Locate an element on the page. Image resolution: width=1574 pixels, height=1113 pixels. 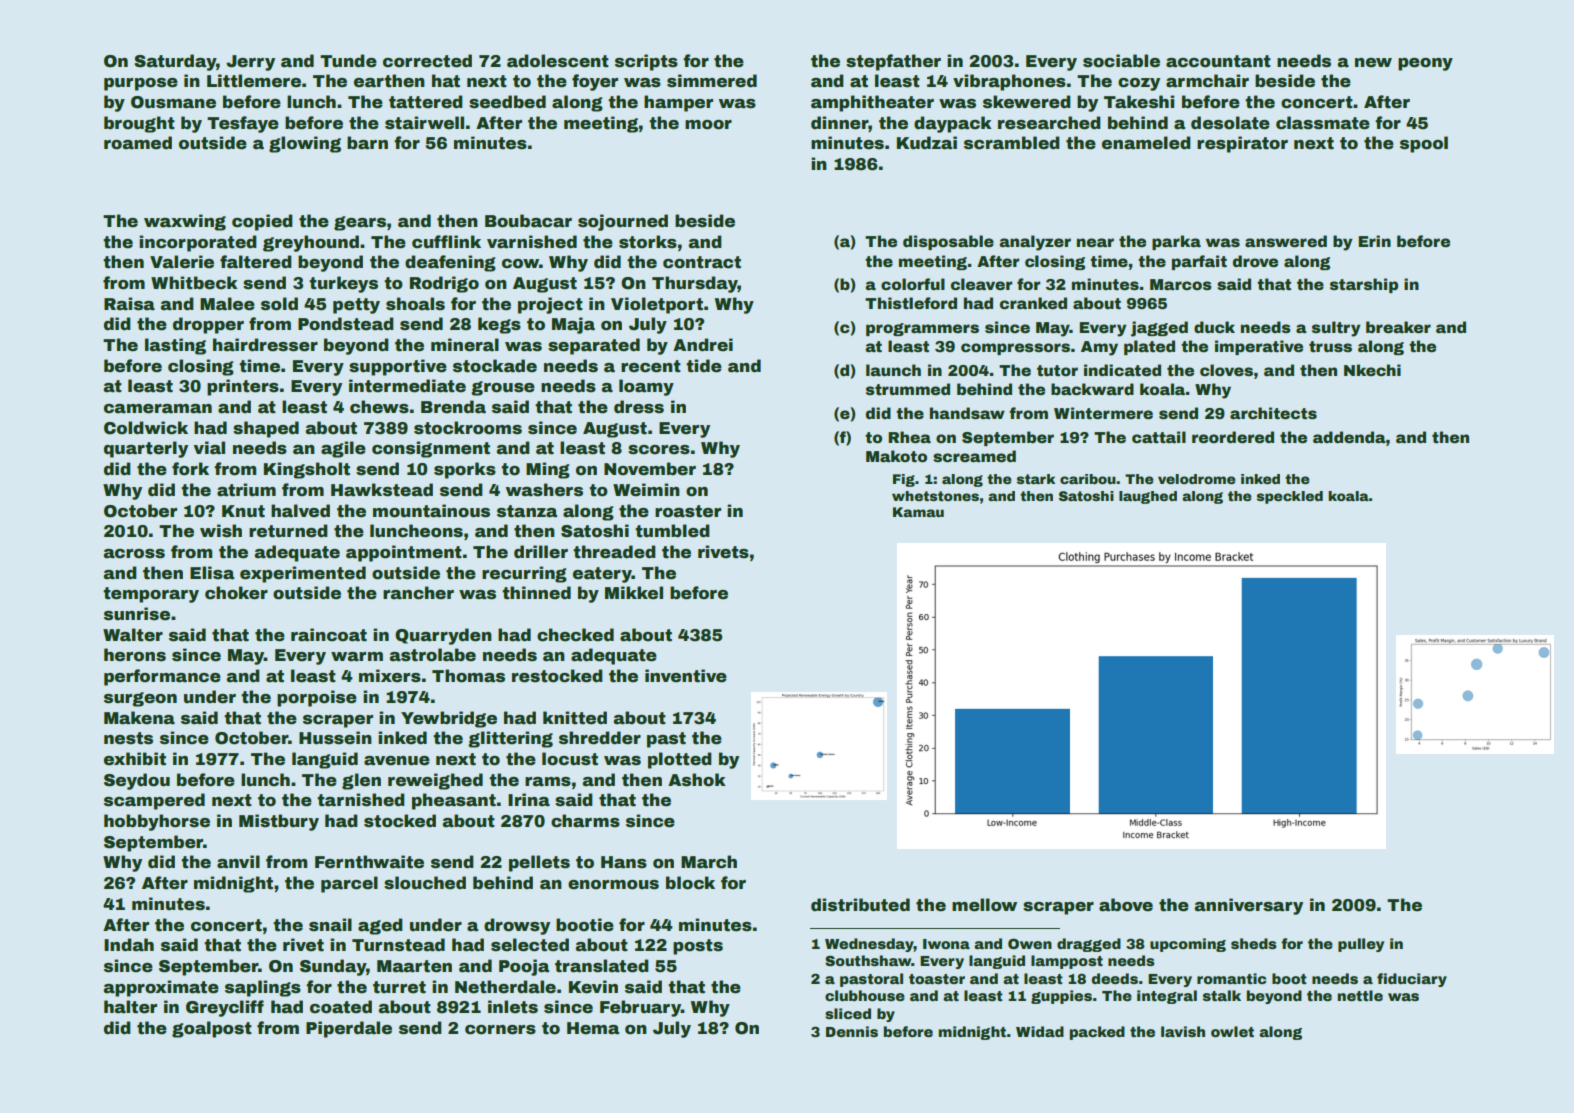
approximate is located at coordinates (161, 988).
